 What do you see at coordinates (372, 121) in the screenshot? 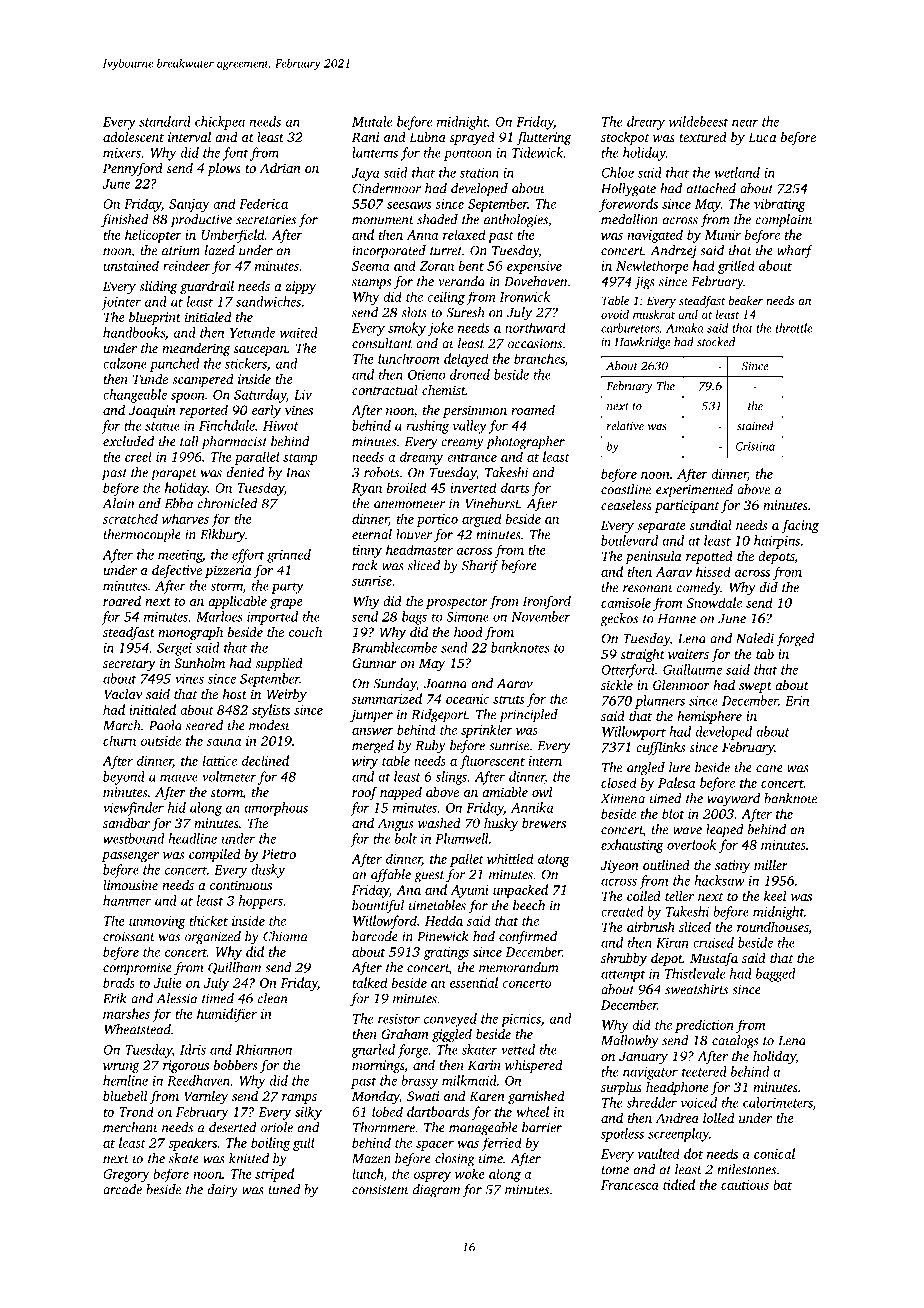
I see `Mutale` at bounding box center [372, 121].
